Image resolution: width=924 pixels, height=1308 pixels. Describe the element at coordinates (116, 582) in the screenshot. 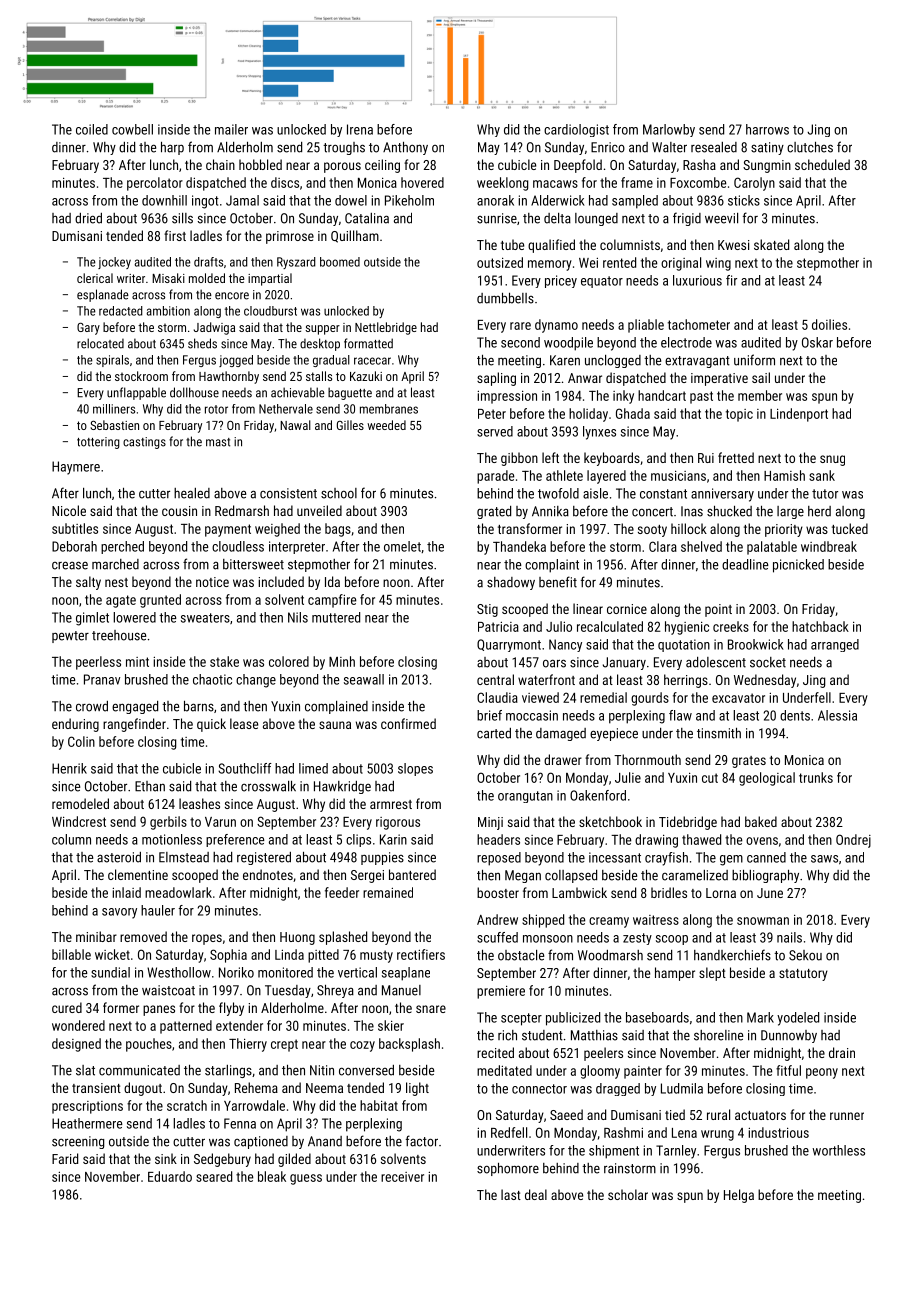

I see `nest` at that location.
